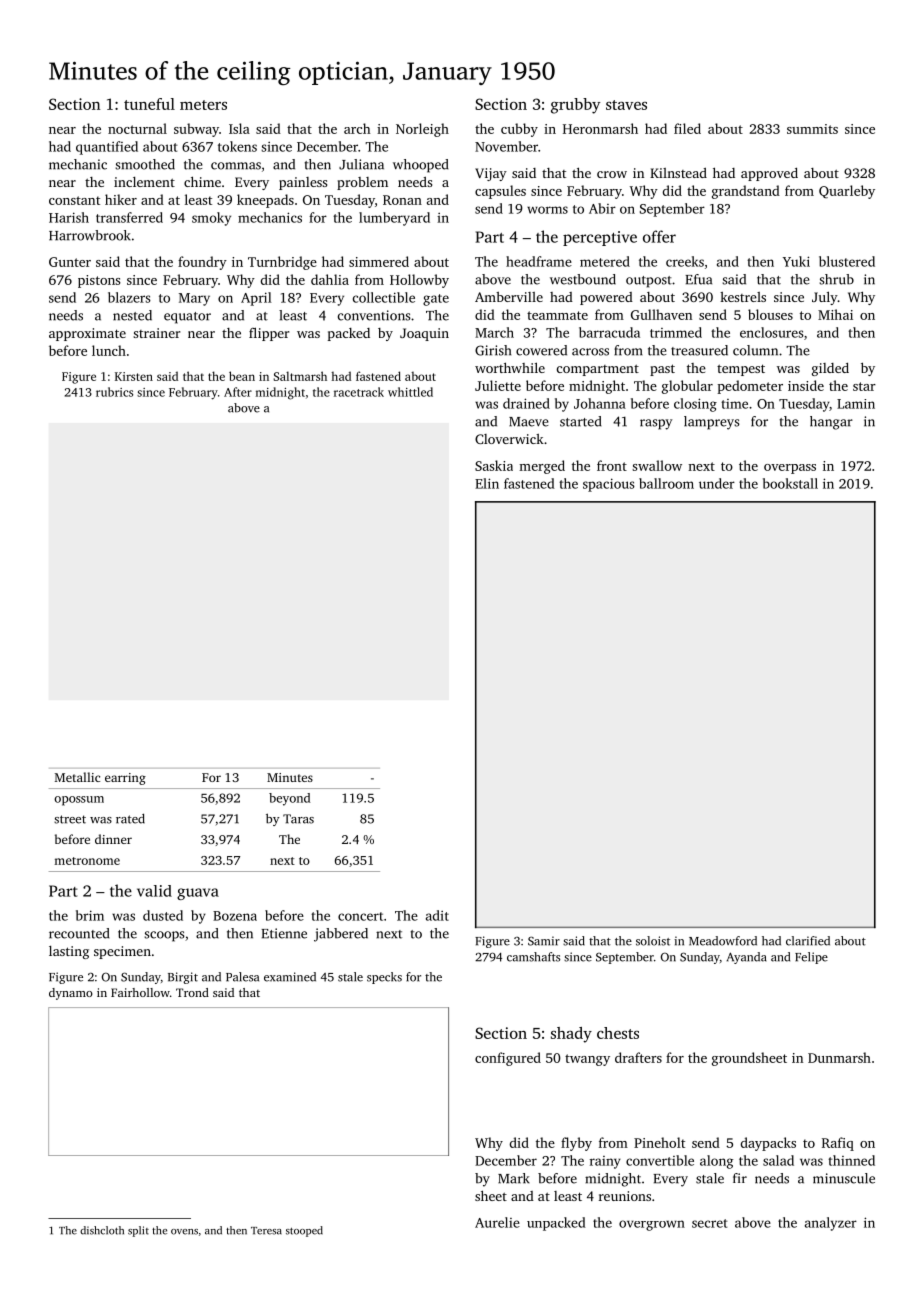 Image resolution: width=924 pixels, height=1308 pixels. I want to click on Aurelie, so click(497, 1222).
